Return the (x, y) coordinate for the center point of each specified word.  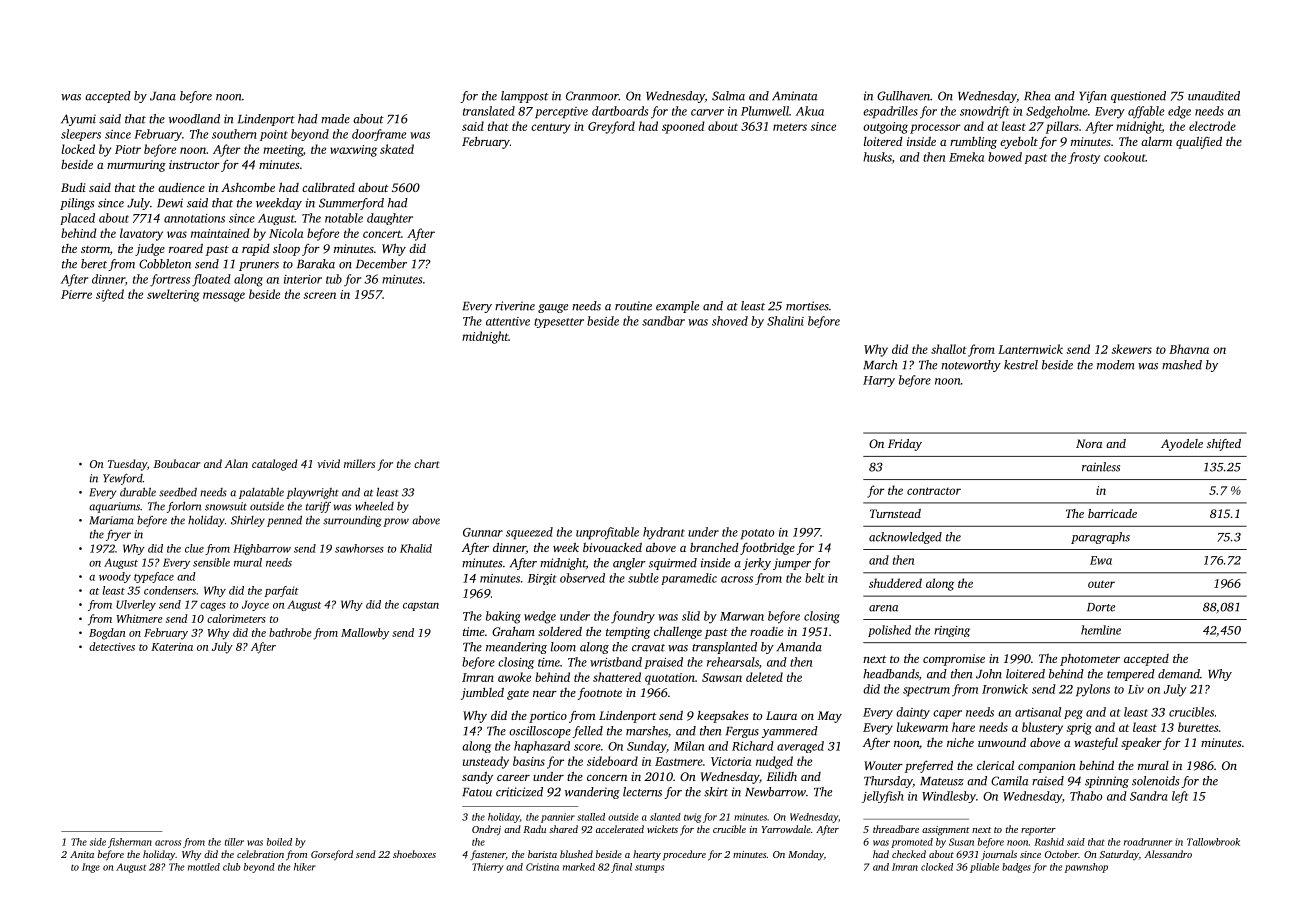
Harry (879, 381)
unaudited (1214, 96)
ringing (952, 631)
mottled (204, 867)
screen (320, 295)
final (621, 868)
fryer (118, 535)
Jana (163, 96)
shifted (1224, 445)
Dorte (1101, 607)
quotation (670, 679)
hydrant (664, 533)
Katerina (172, 647)
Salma (728, 96)
